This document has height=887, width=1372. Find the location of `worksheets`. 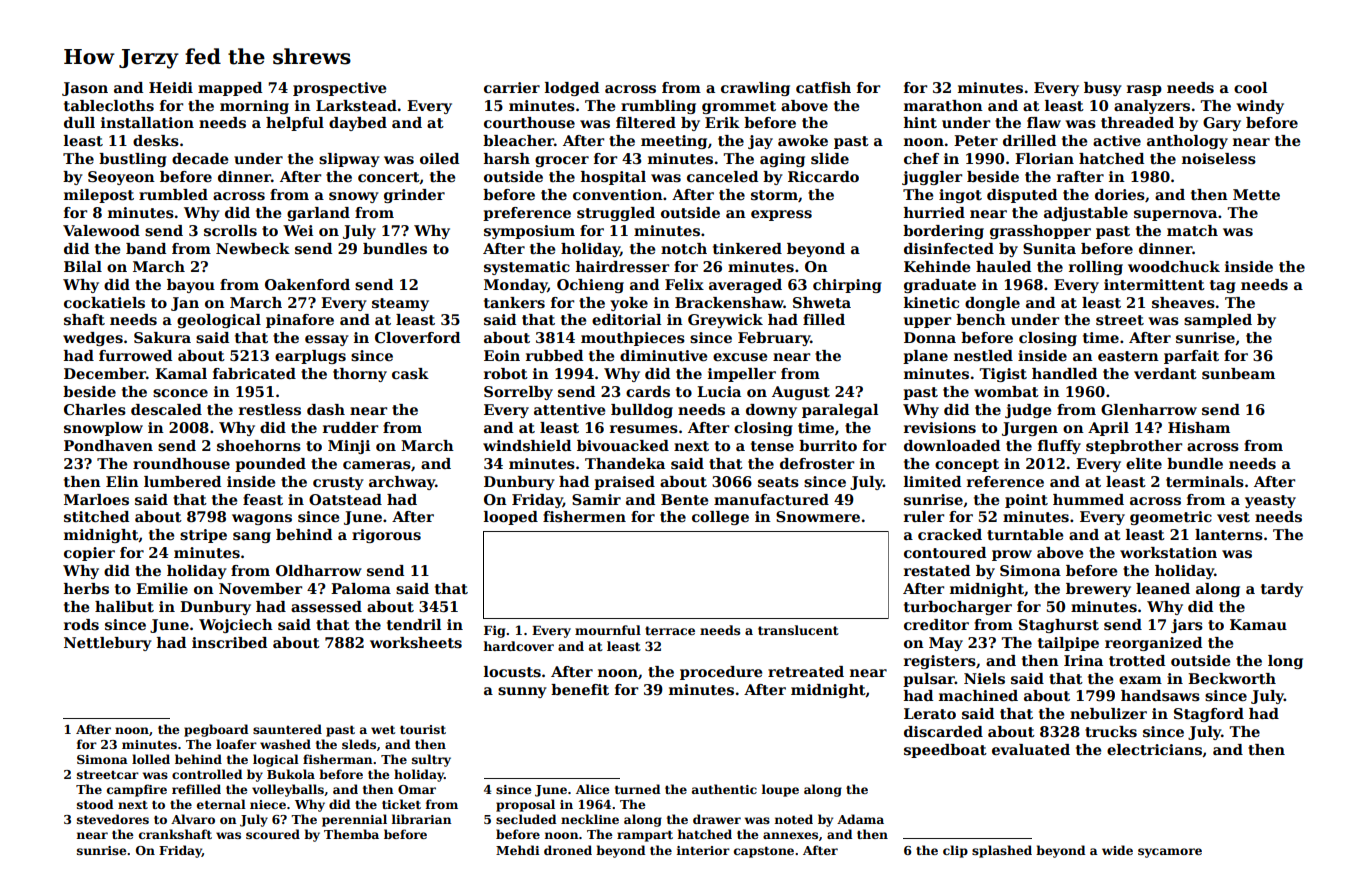

worksheets is located at coordinates (416, 642).
